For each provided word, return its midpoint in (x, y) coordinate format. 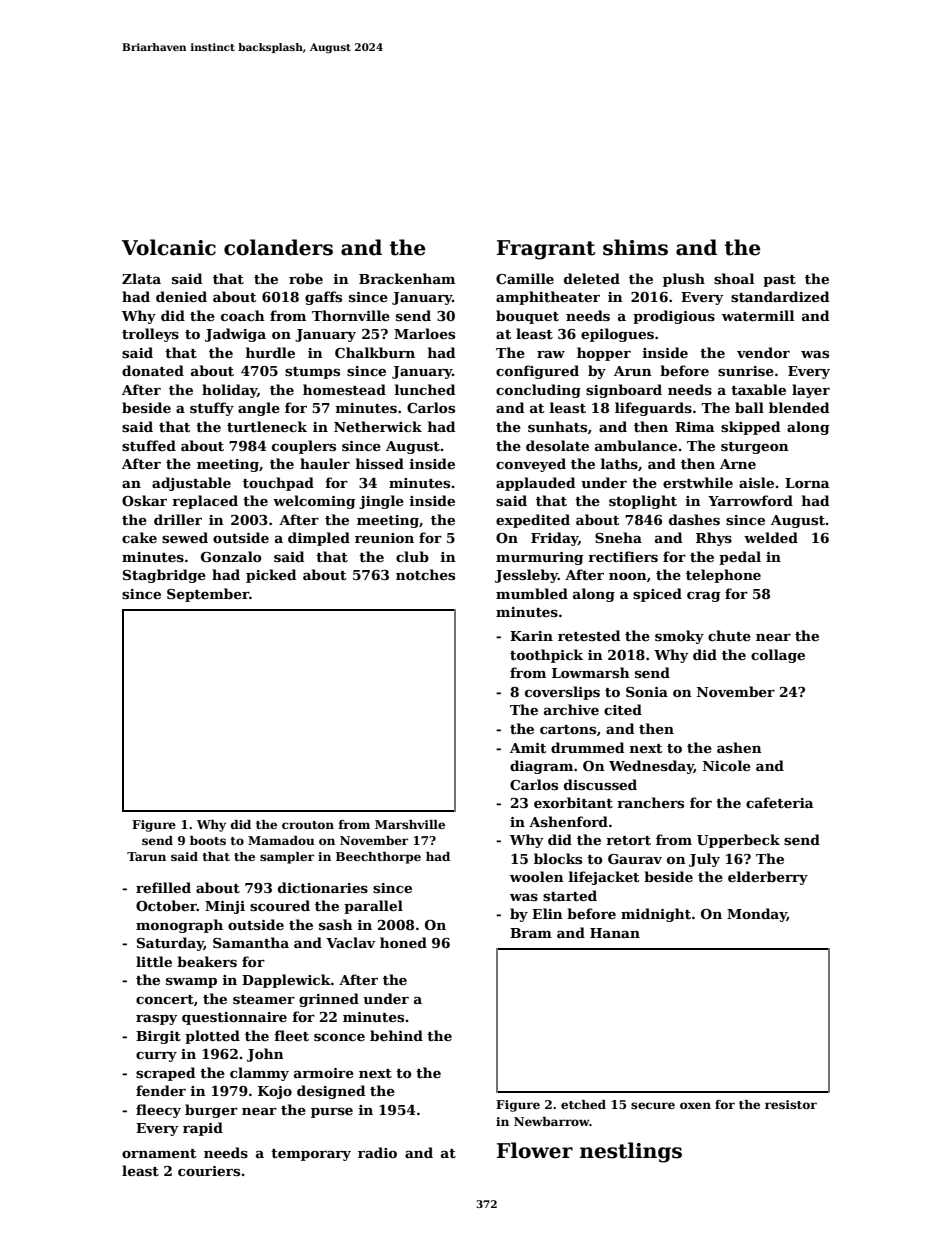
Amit (528, 748)
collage (778, 656)
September (208, 595)
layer (811, 391)
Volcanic (169, 247)
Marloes (424, 333)
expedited (533, 521)
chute (729, 635)
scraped (165, 1074)
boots (208, 840)
